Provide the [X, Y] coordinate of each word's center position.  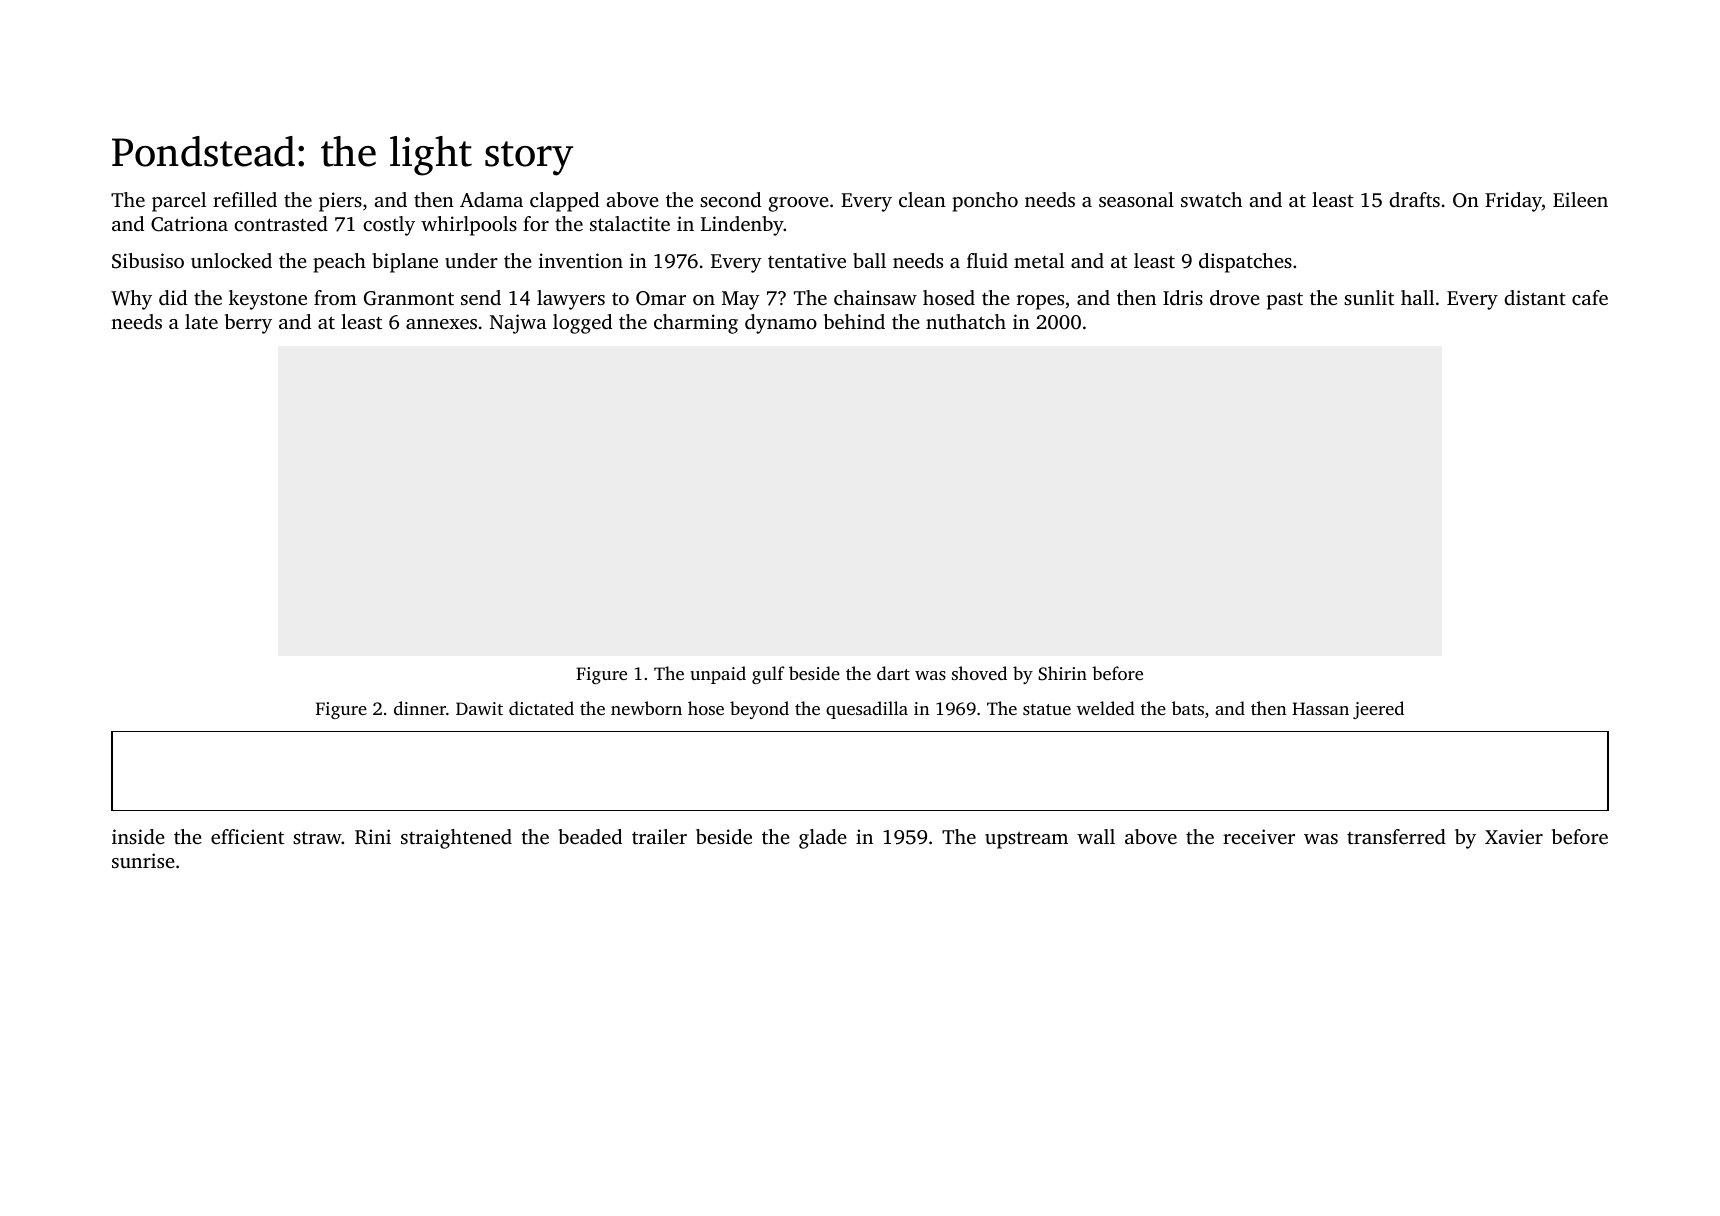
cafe [1590, 297]
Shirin [1062, 673]
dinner [420, 708]
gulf [768, 675]
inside [138, 836]
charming [696, 324]
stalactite [630, 223]
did [173, 297]
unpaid [718, 675]
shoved [979, 673]
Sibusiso [148, 261]
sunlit [1369, 297]
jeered [1378, 710]
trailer [659, 836]
